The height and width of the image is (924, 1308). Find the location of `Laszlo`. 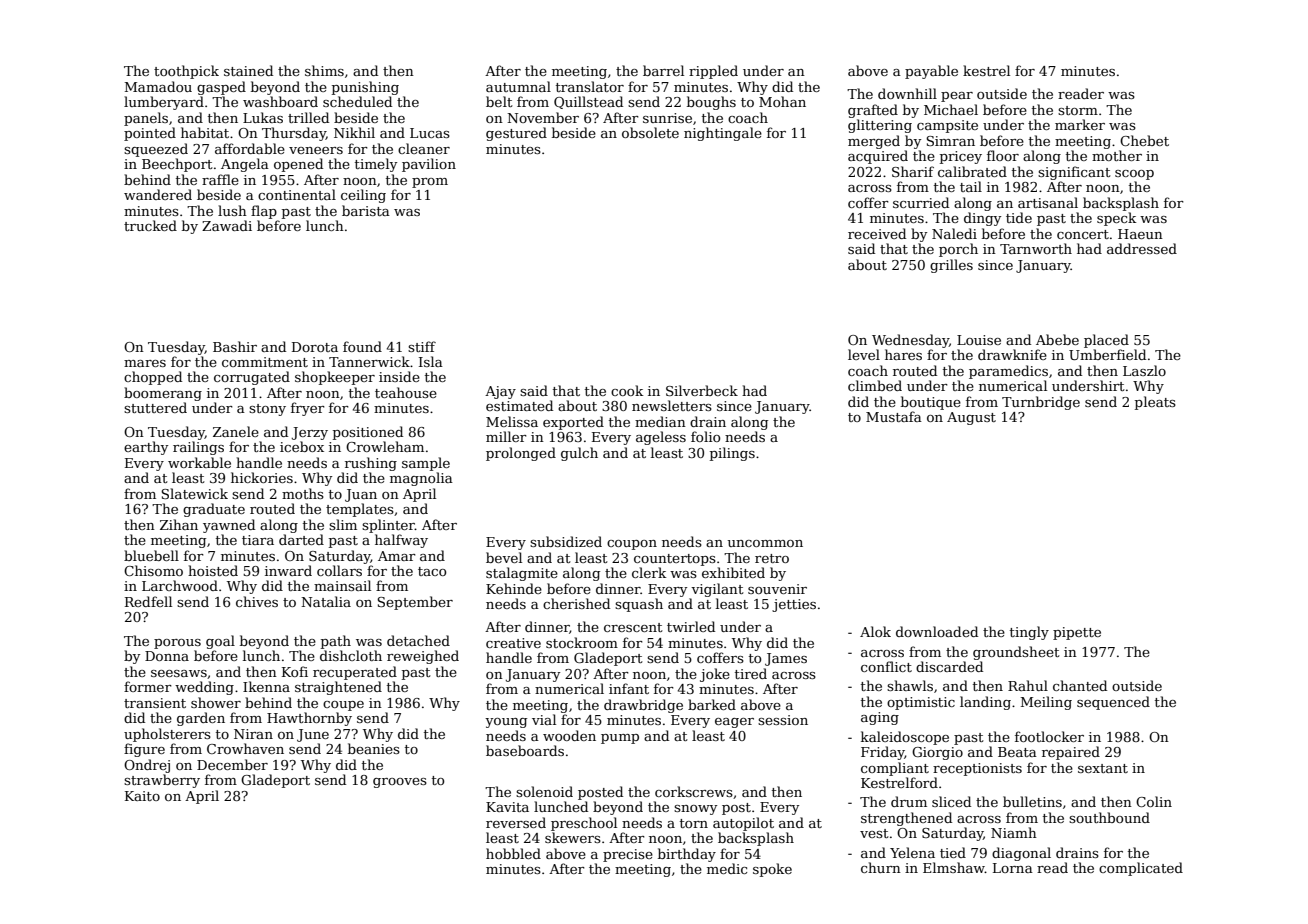

Laszlo is located at coordinates (1144, 370).
